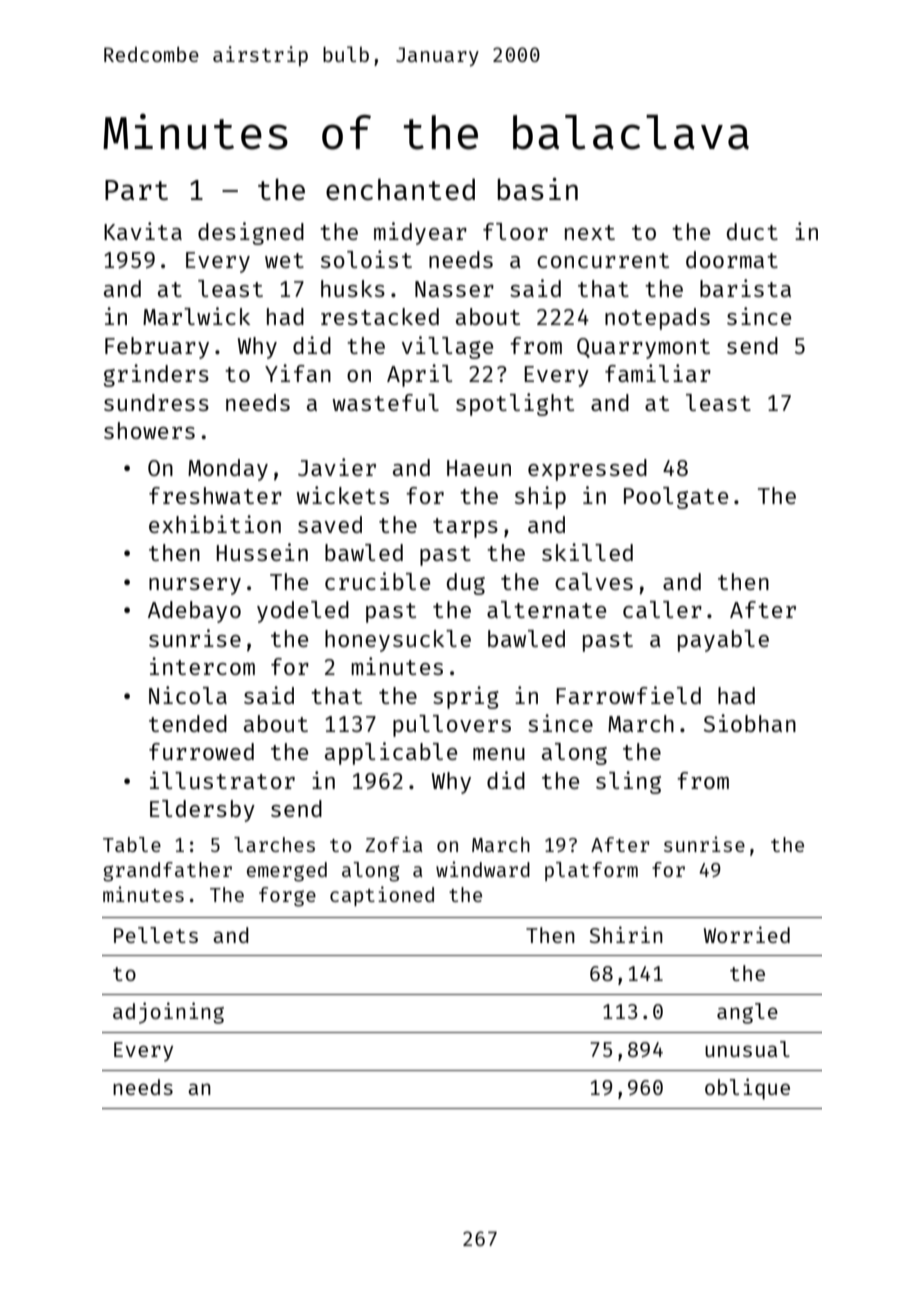 The image size is (924, 1311). Describe the element at coordinates (156, 935) in the image. I see `Pellets` at that location.
